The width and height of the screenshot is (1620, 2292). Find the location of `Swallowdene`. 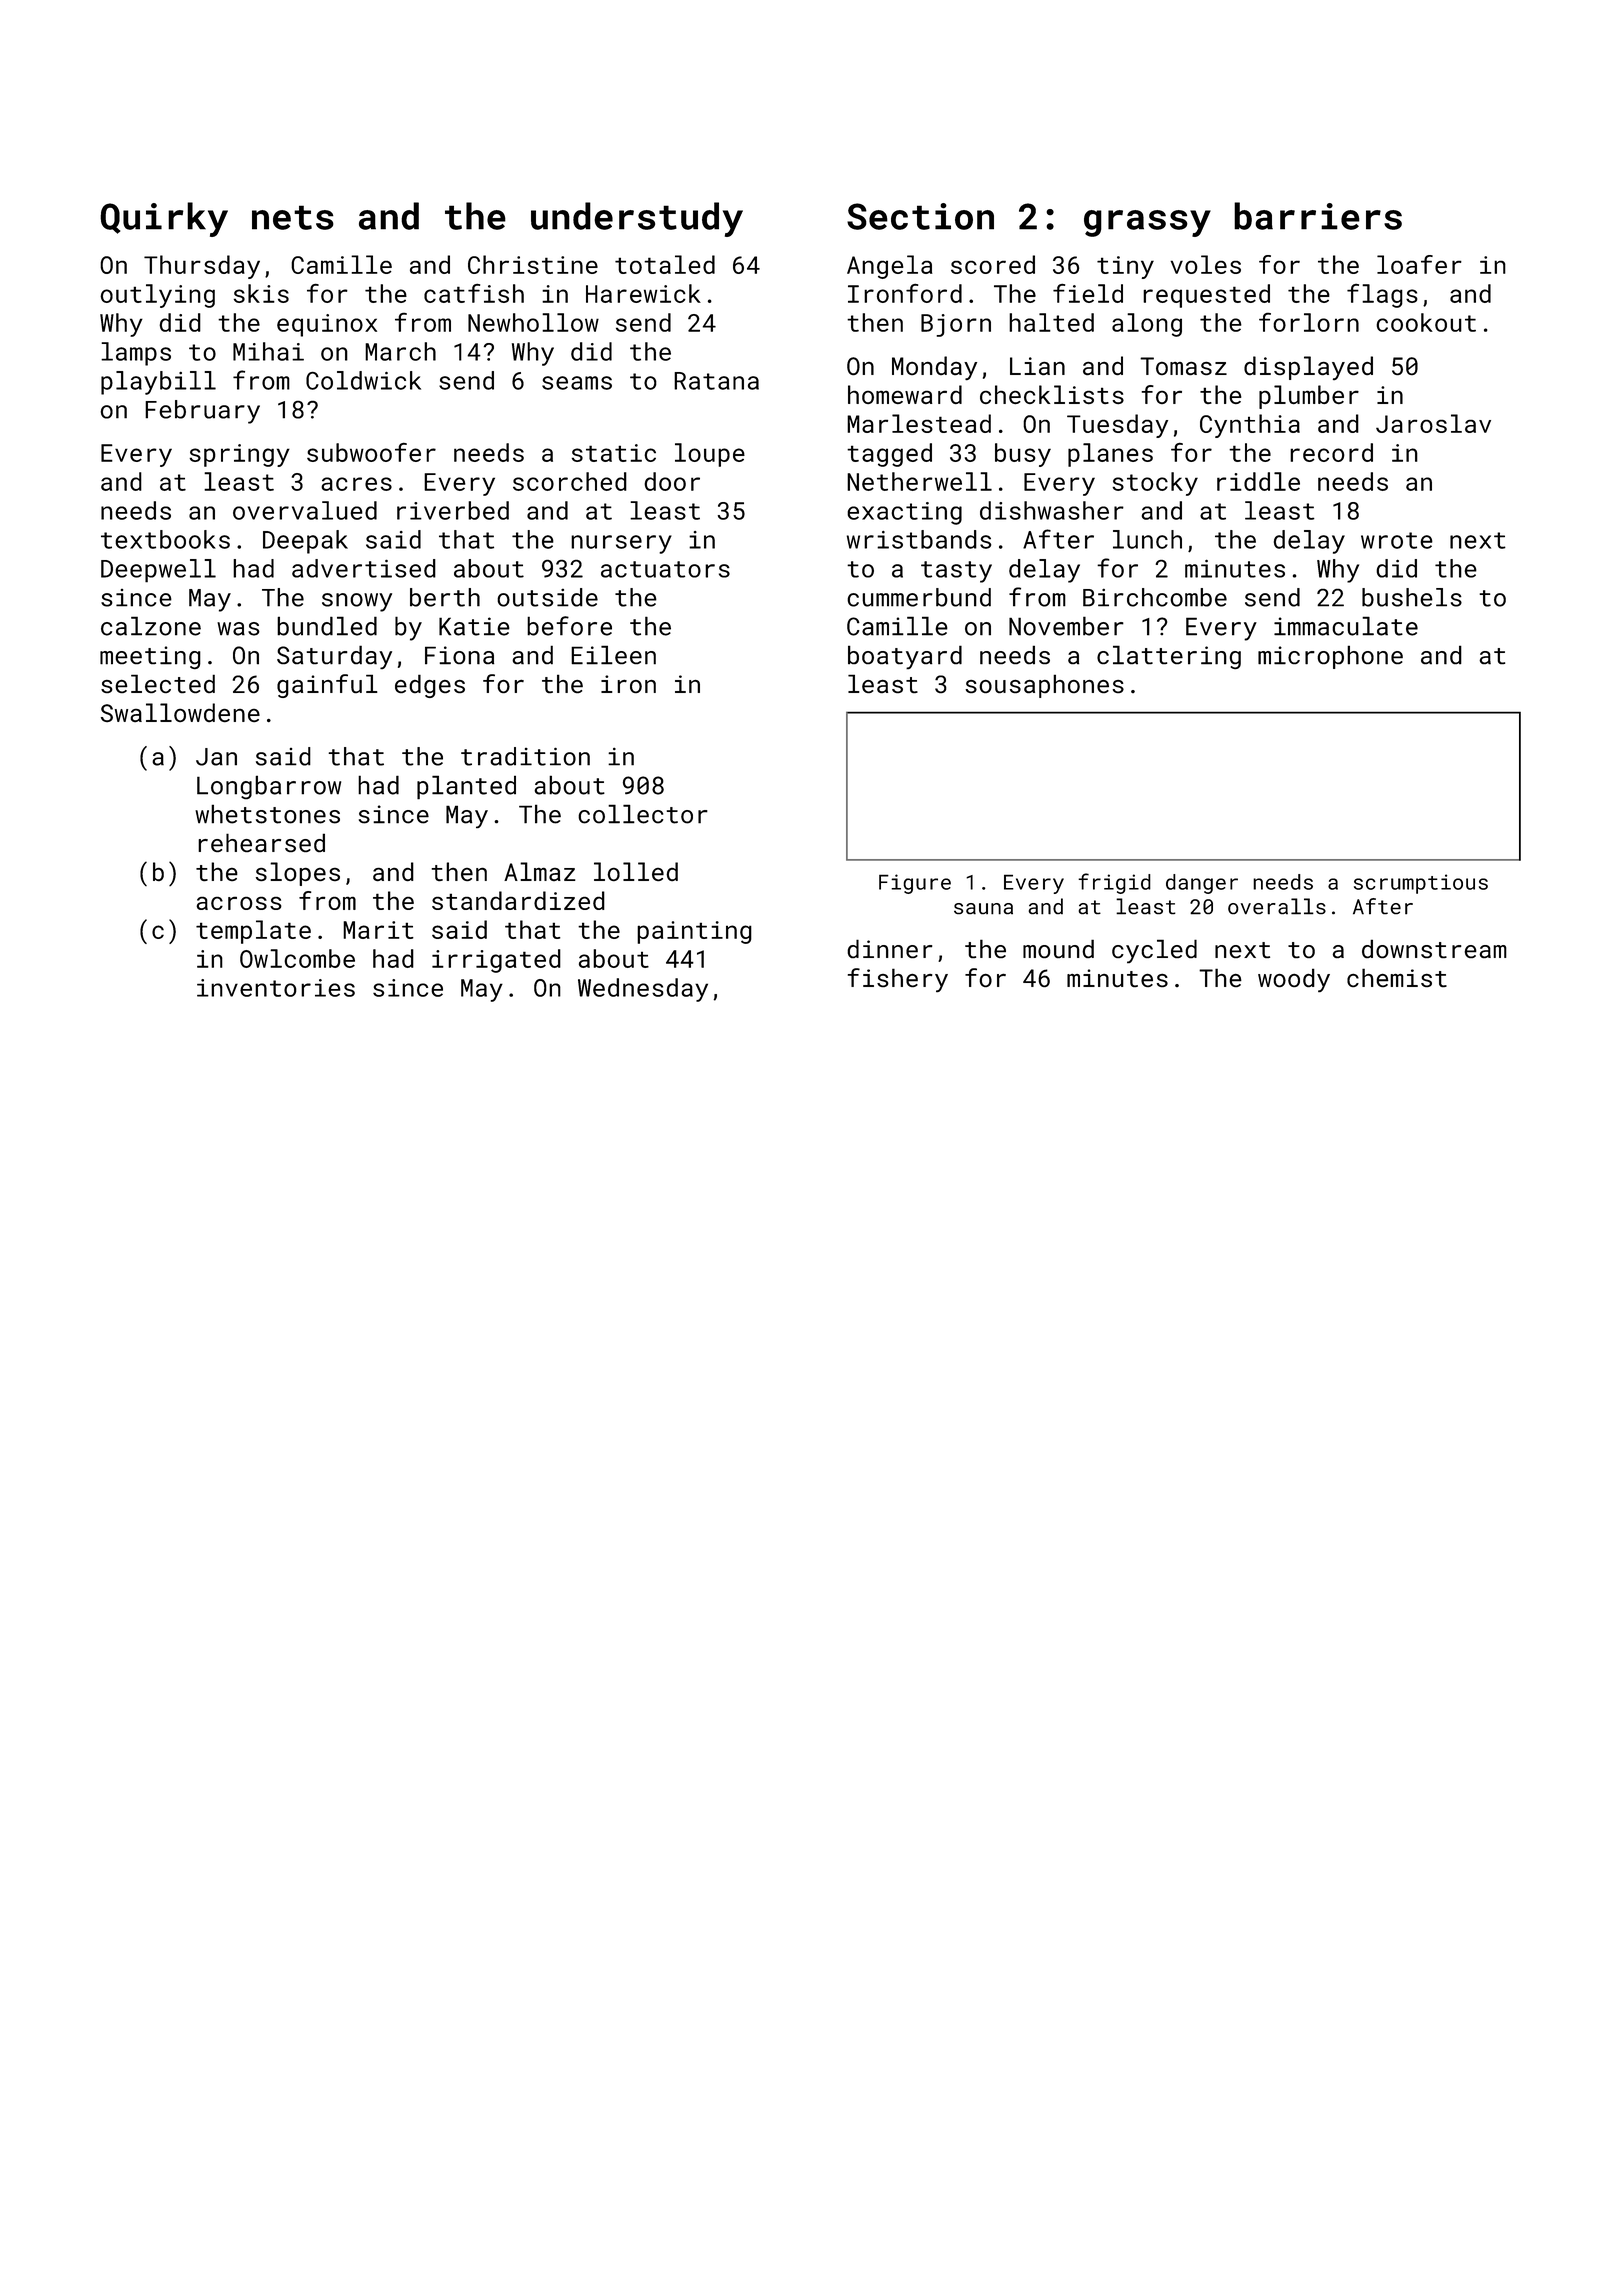

Swallowdene is located at coordinates (180, 712).
